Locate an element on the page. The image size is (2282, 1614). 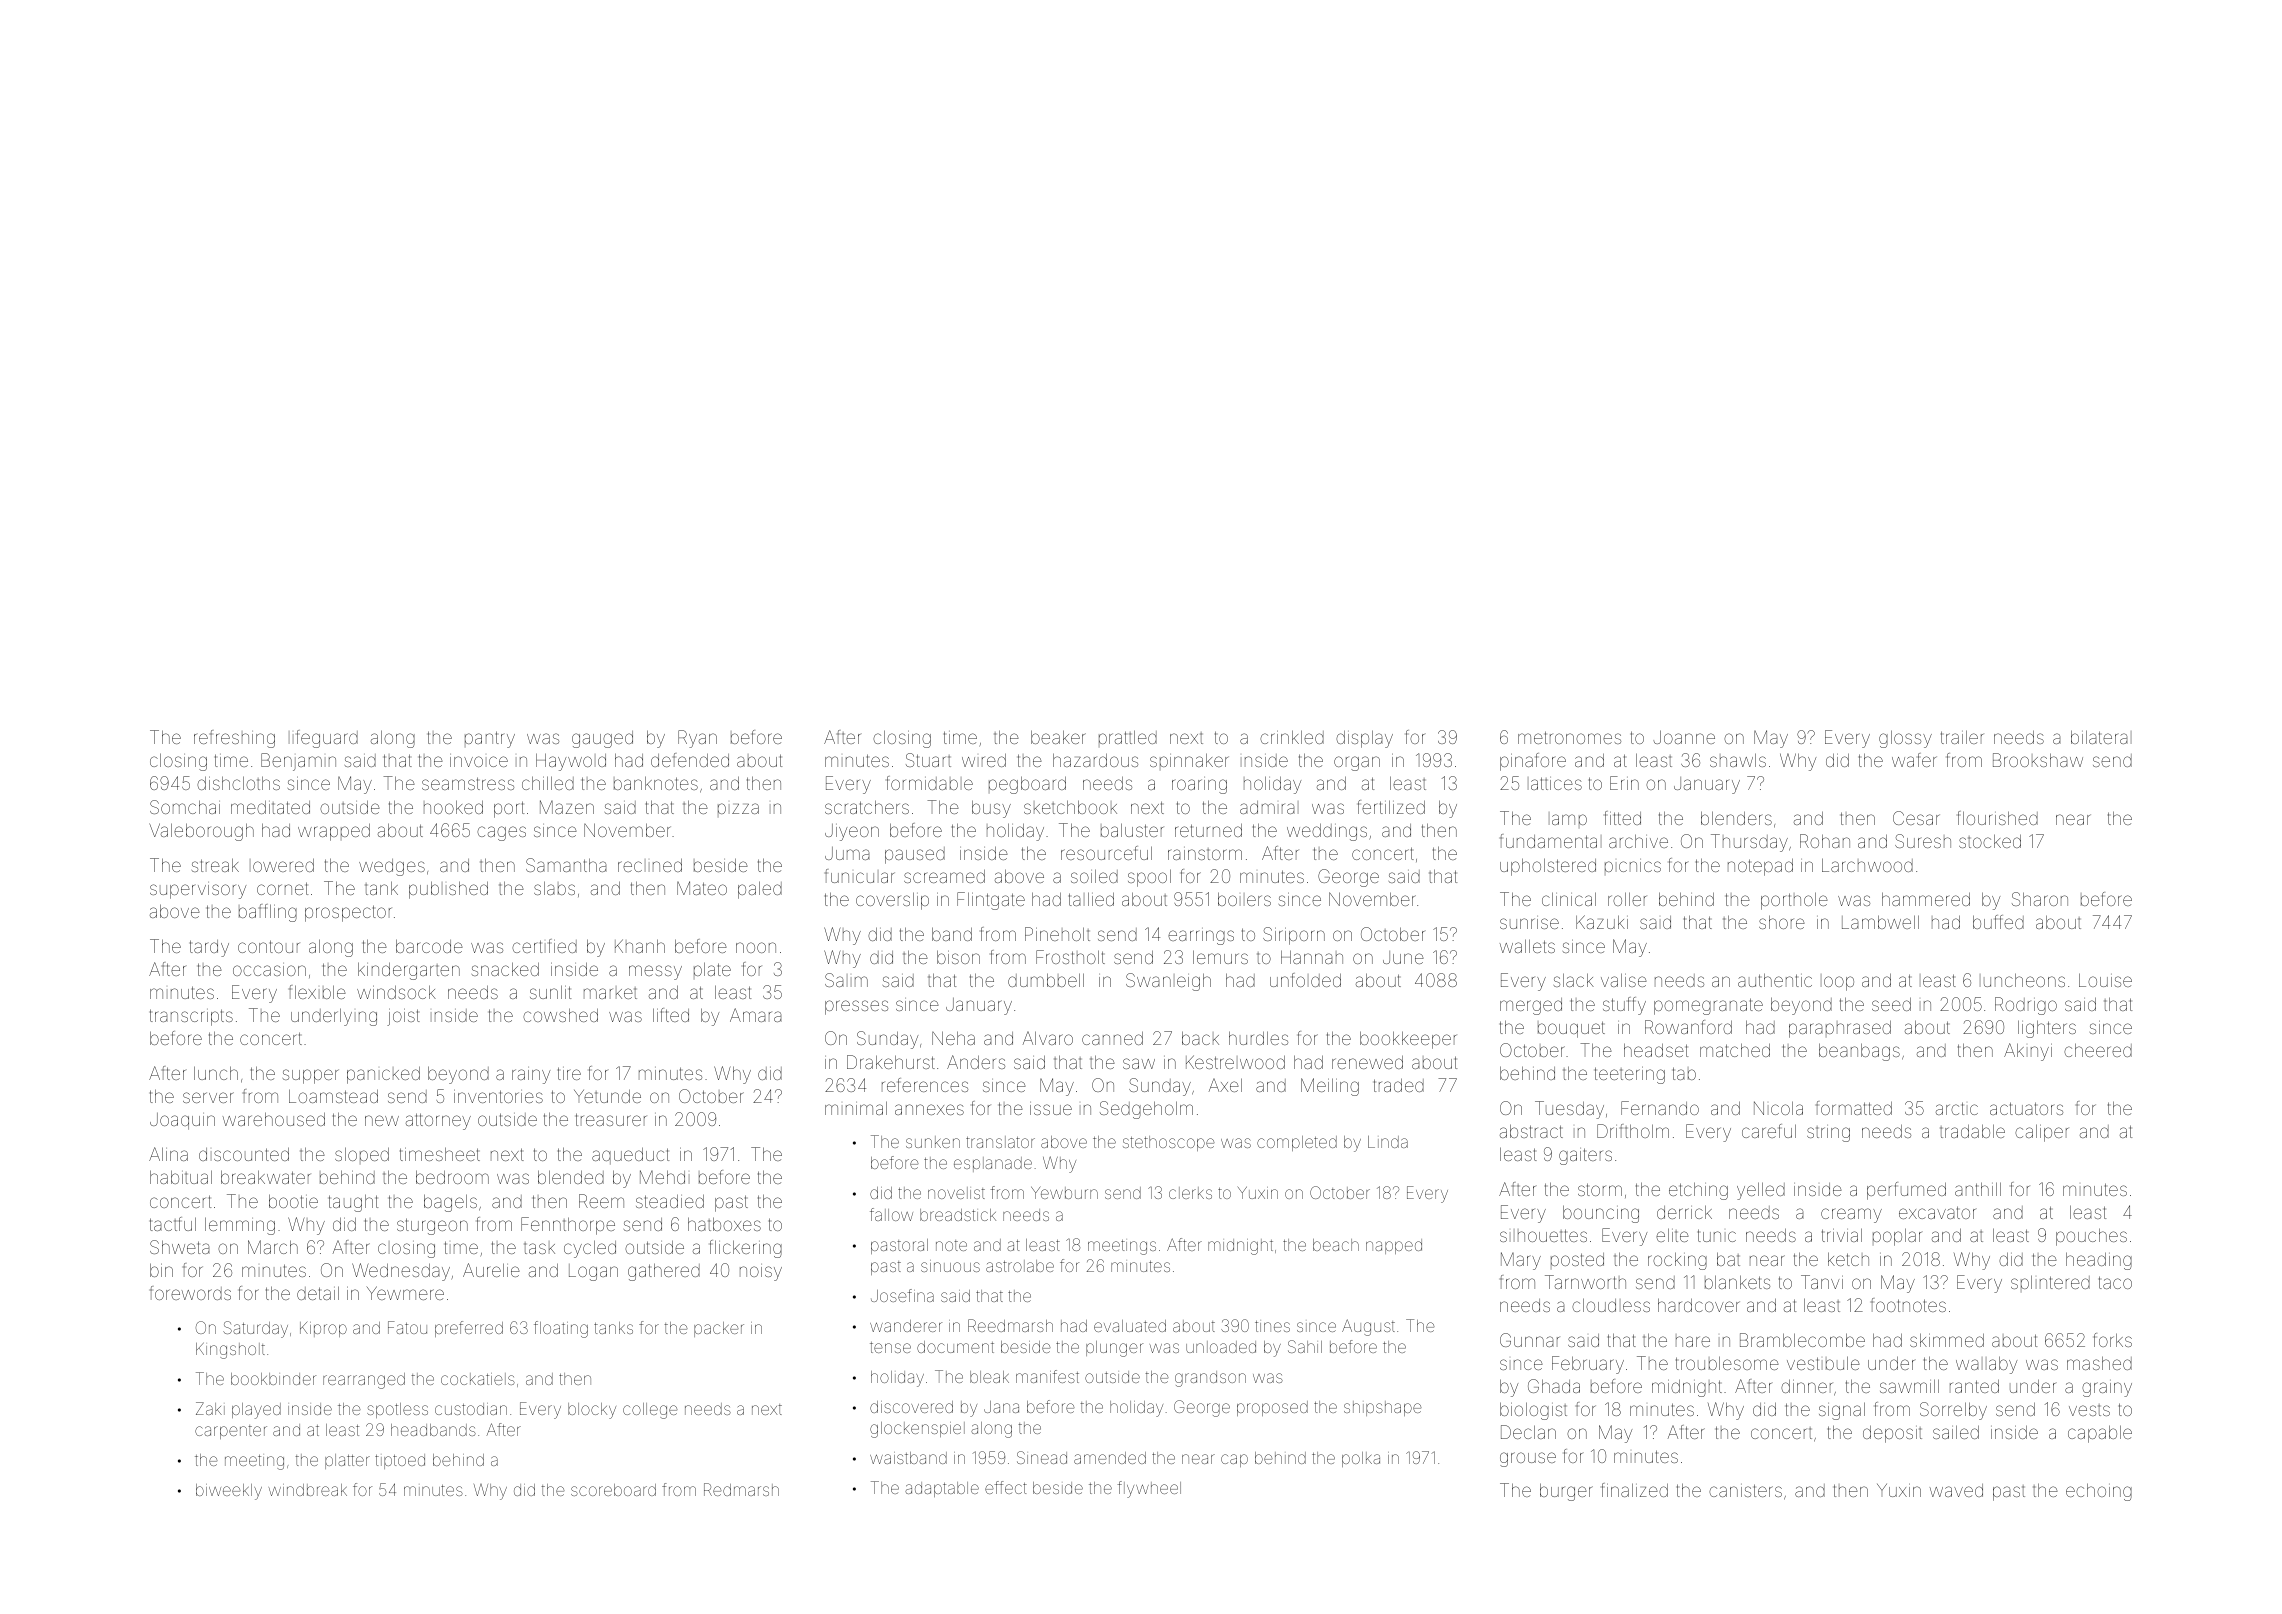
annexes is located at coordinates (929, 1109).
